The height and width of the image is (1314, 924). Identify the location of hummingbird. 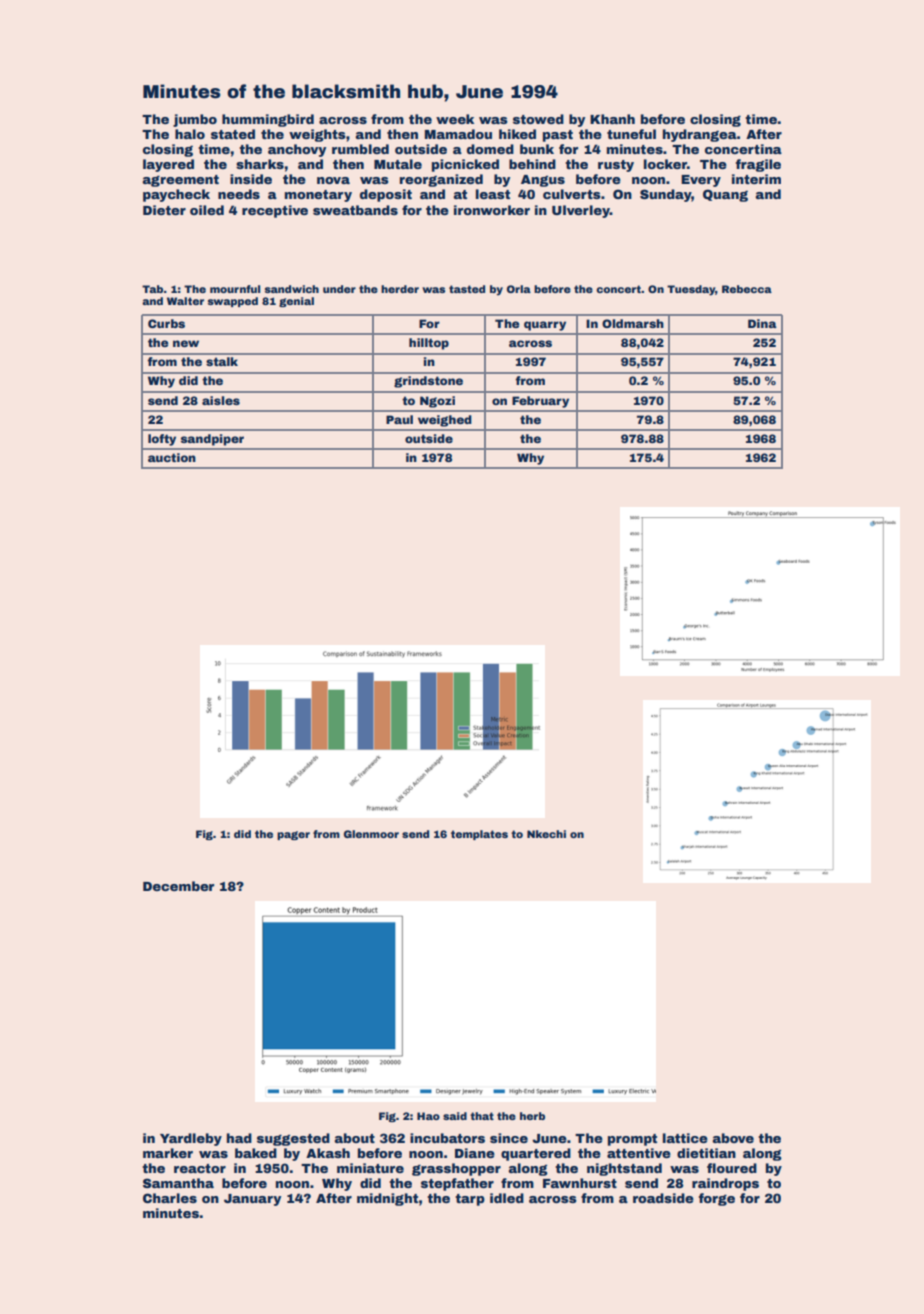
(268, 120).
